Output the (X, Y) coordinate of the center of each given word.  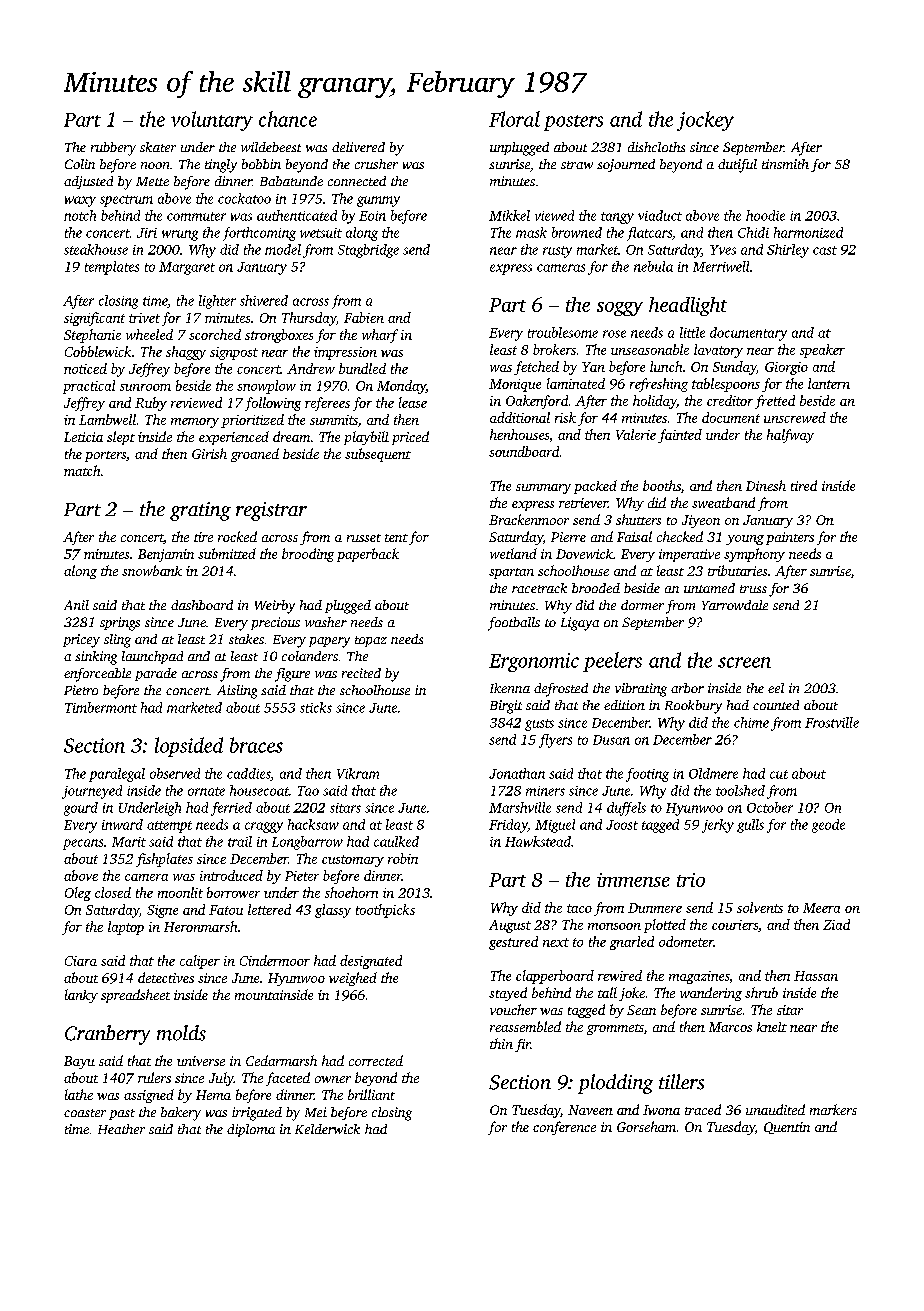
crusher (376, 164)
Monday (401, 387)
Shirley (788, 251)
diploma (251, 1130)
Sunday (734, 368)
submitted (227, 553)
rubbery (113, 149)
